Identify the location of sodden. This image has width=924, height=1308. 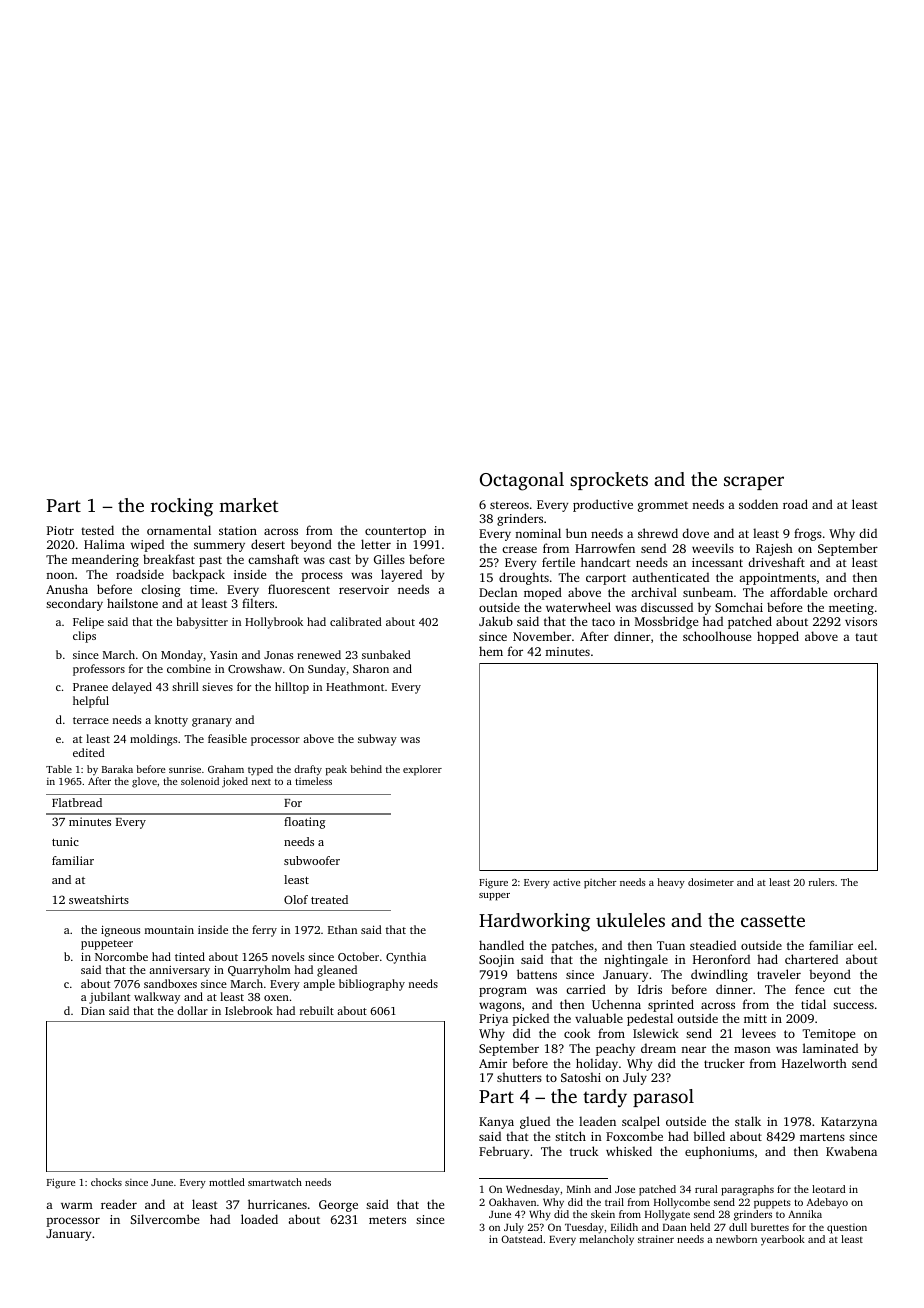
(758, 504).
